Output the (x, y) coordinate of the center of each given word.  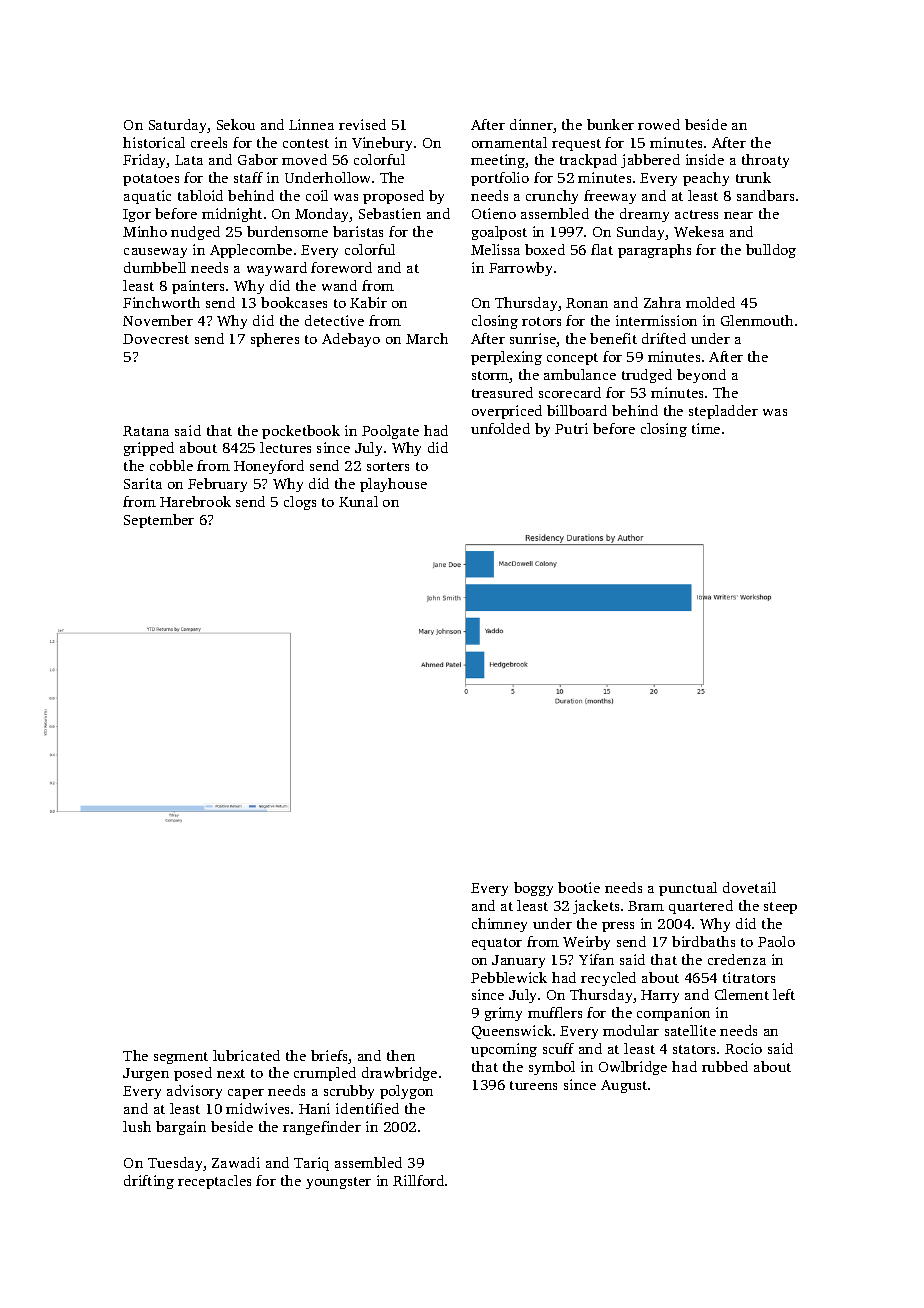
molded (710, 302)
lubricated (246, 1055)
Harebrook (195, 501)
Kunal (358, 501)
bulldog (771, 251)
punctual (688, 889)
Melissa (495, 249)
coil (317, 195)
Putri (571, 428)
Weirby (586, 943)
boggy (533, 889)
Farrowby (520, 269)
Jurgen (146, 1074)
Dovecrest (156, 339)
